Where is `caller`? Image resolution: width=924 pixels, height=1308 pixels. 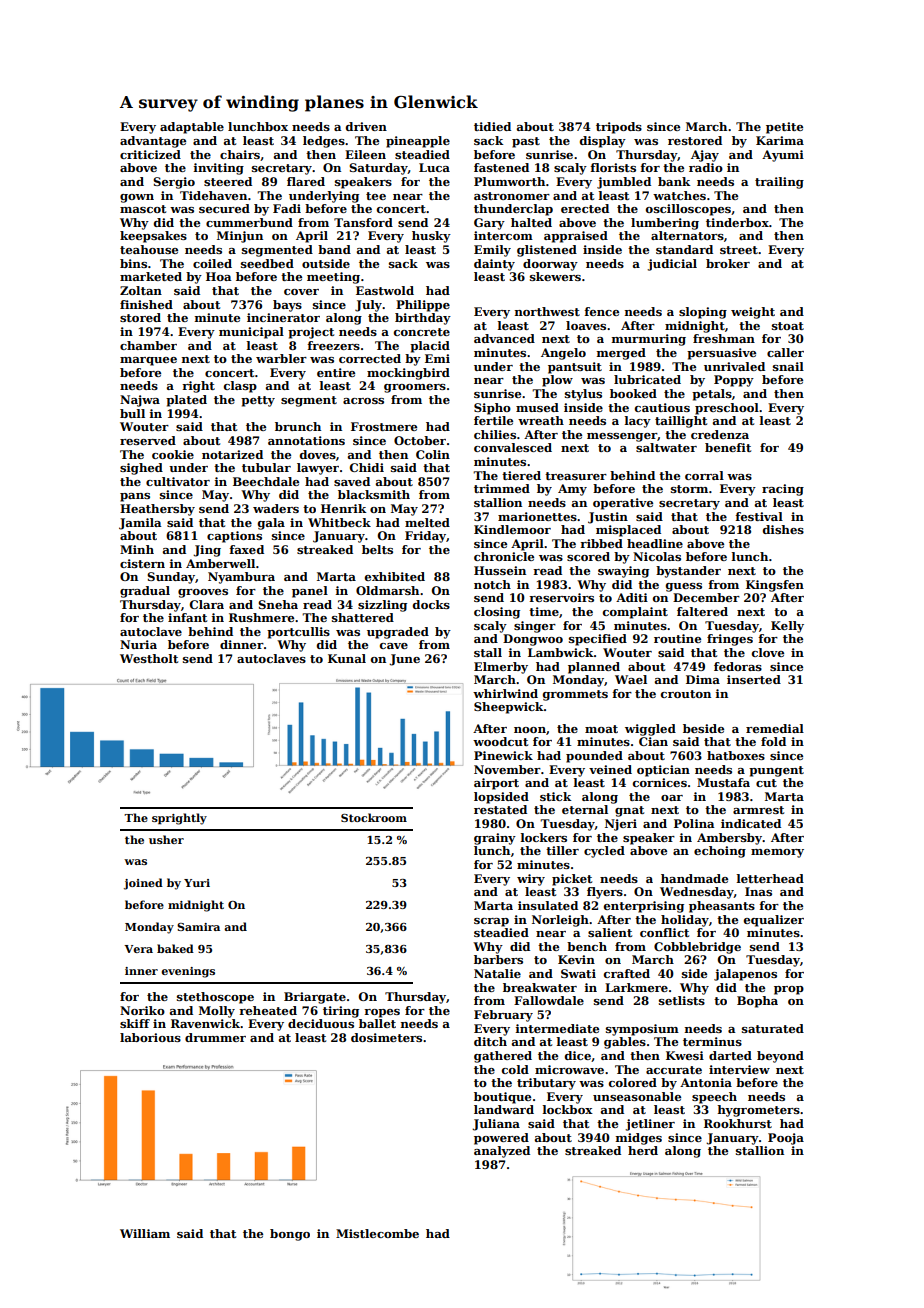 caller is located at coordinates (785, 352).
